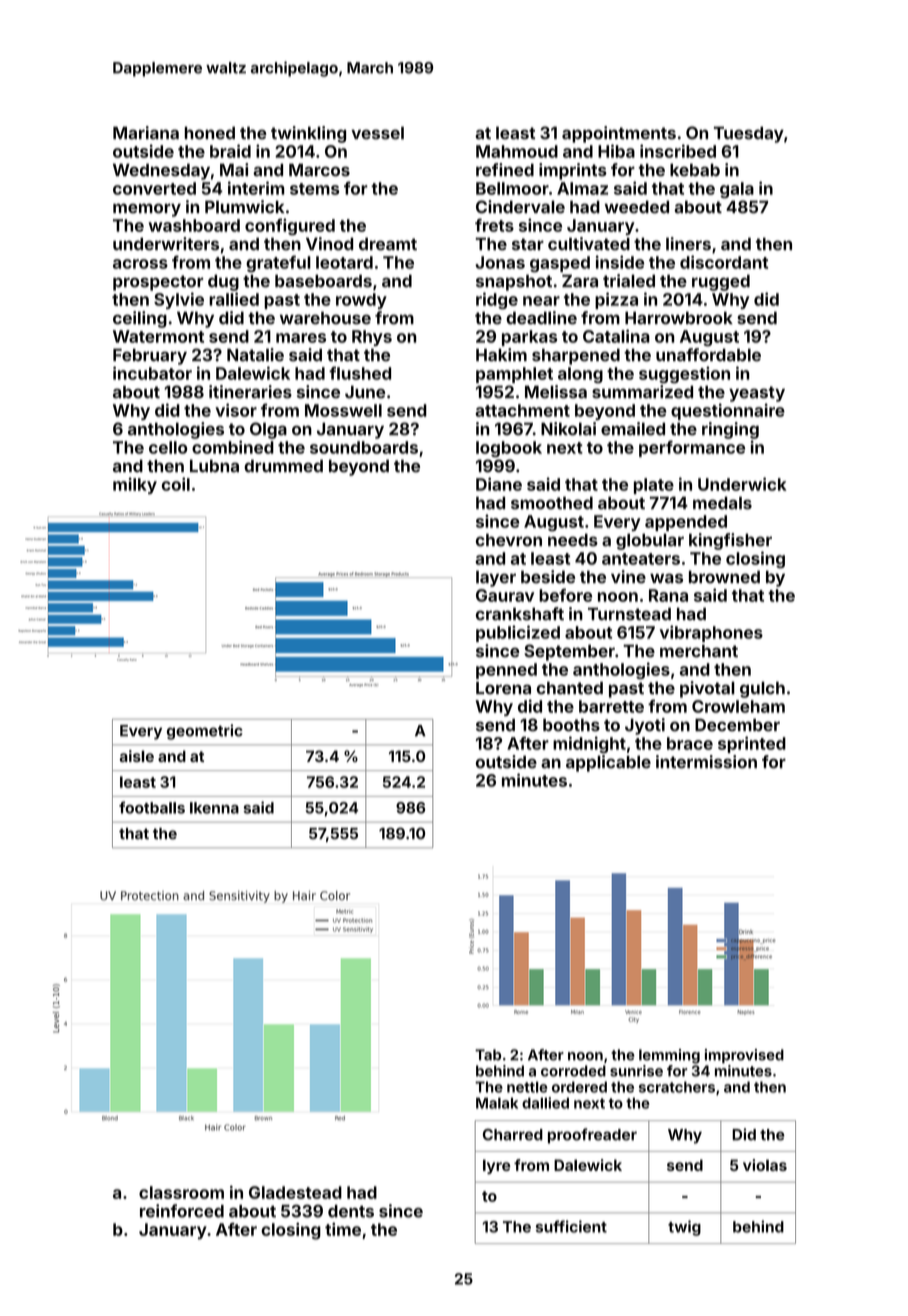 The height and width of the screenshot is (1316, 908). I want to click on sunrise, so click(636, 1071).
